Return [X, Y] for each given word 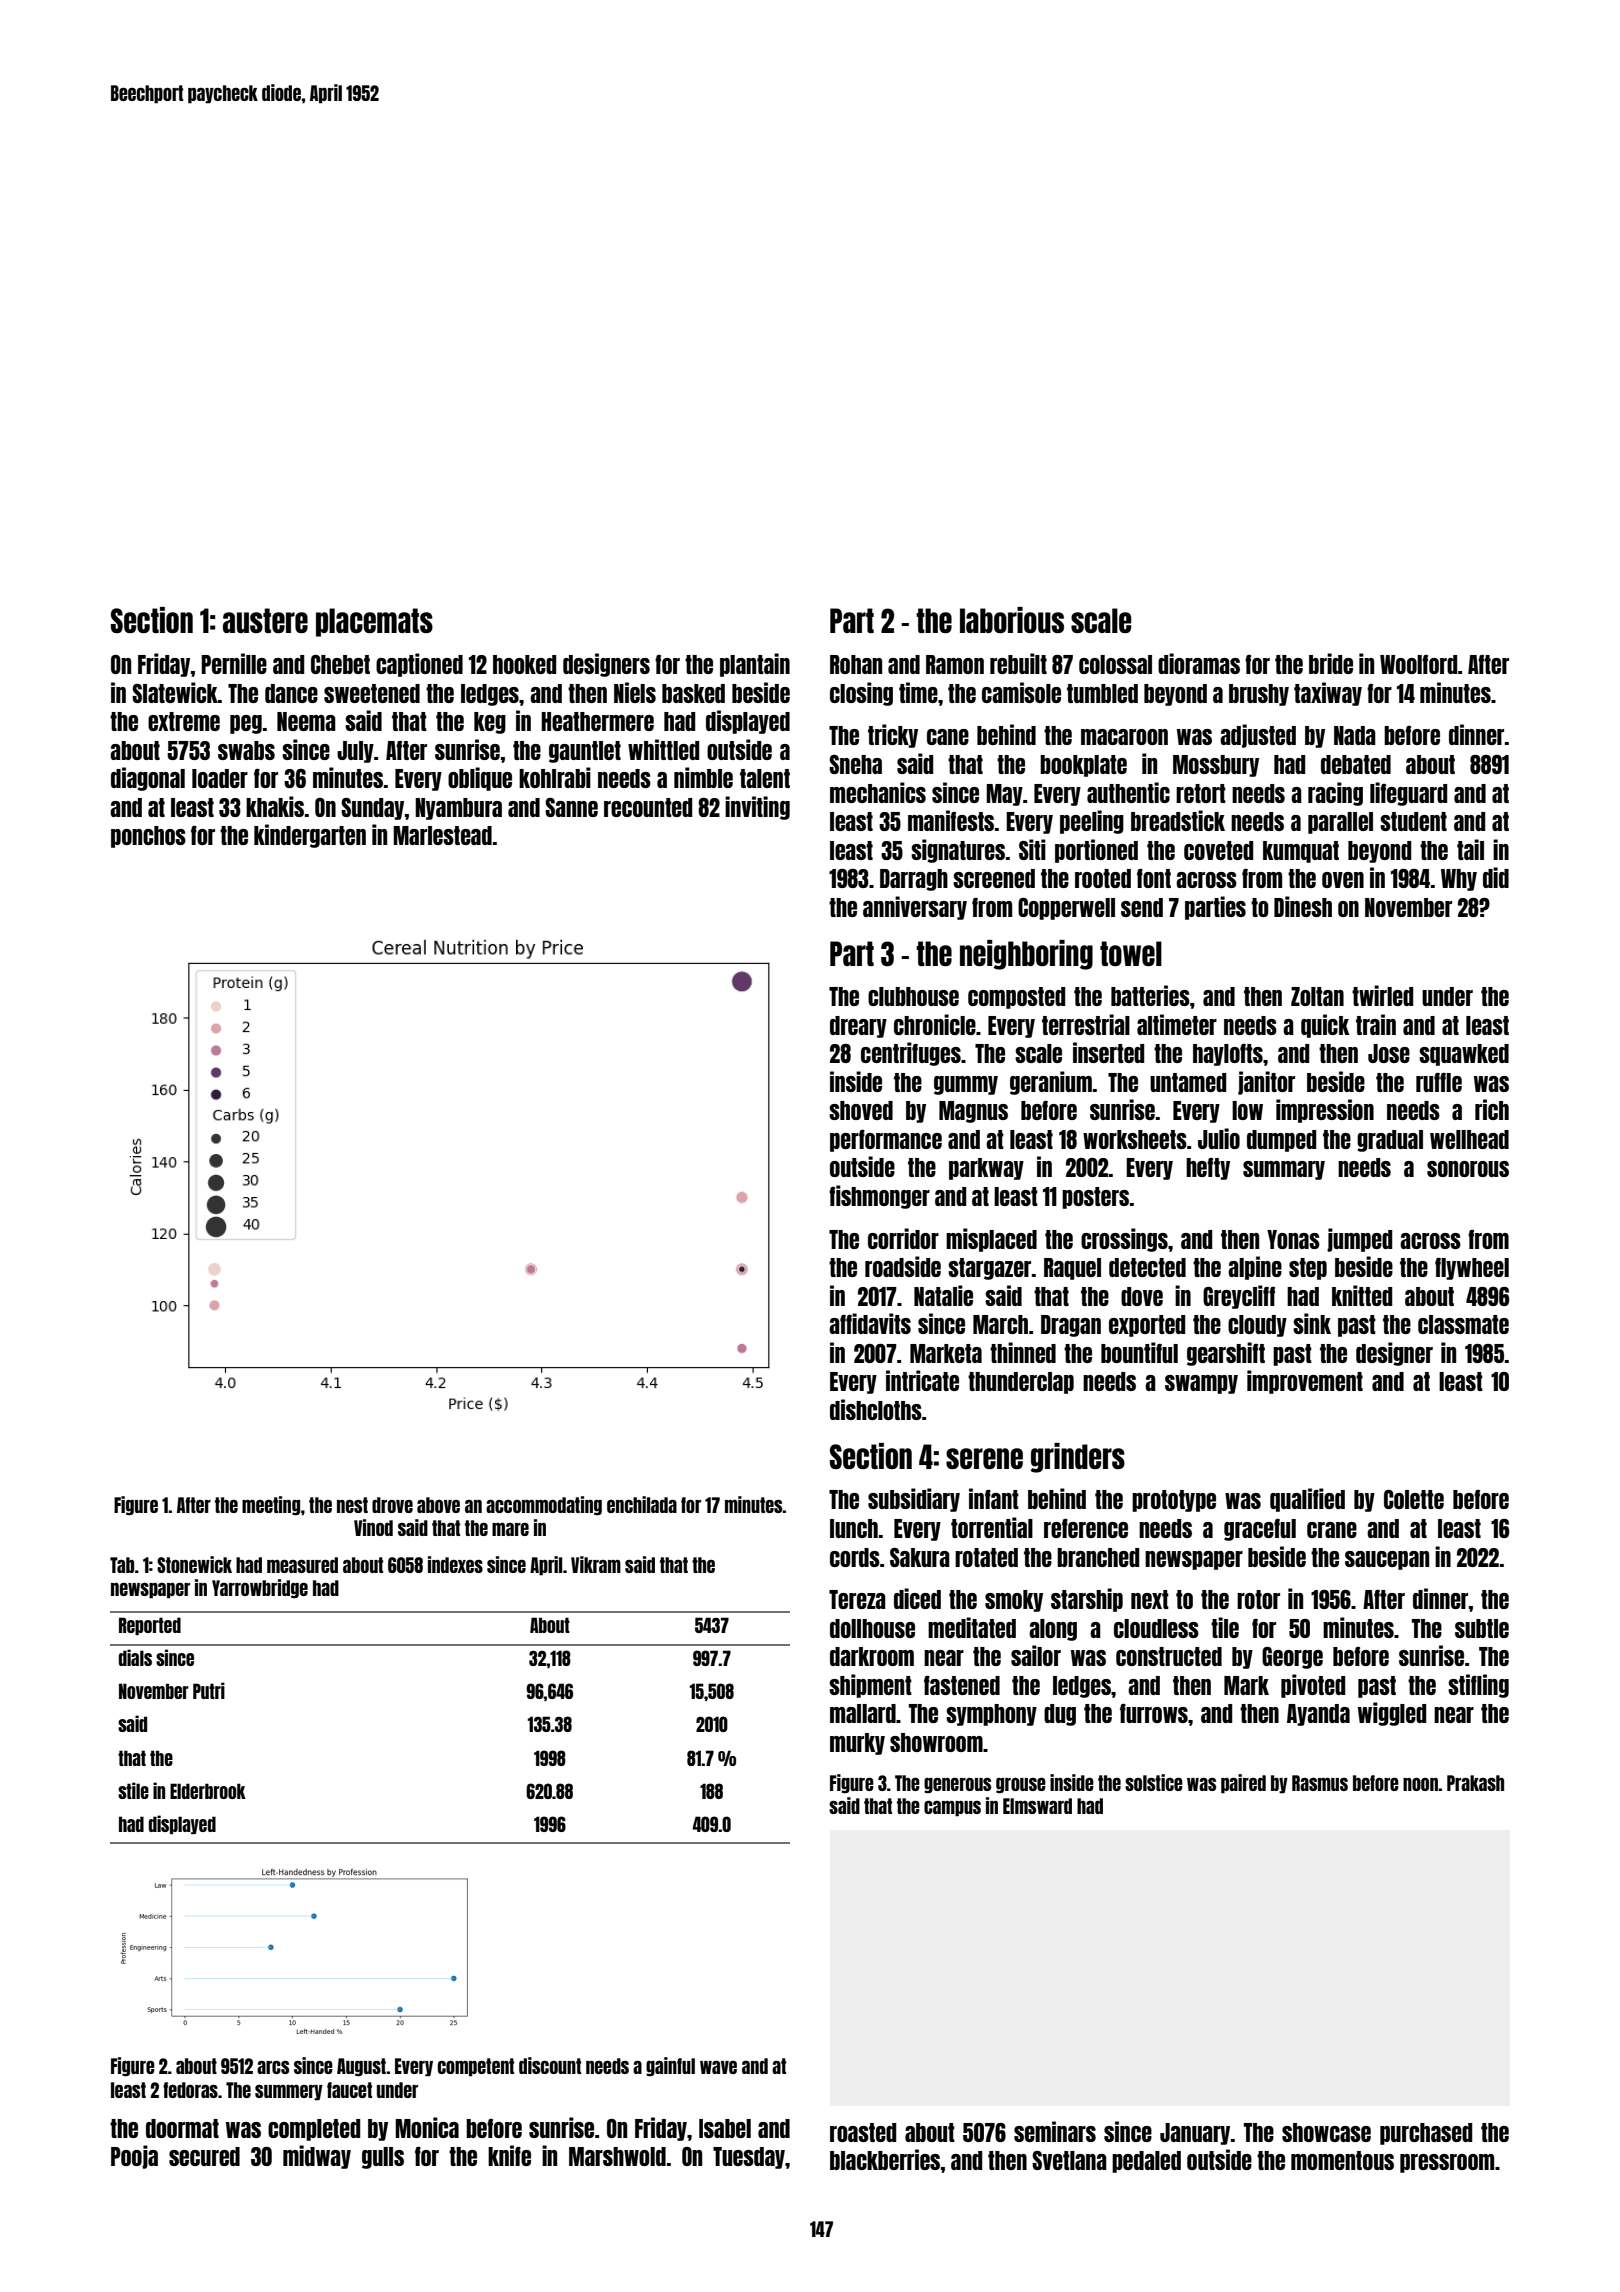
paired [1243, 1784]
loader [220, 778]
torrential [992, 1527]
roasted [863, 2132]
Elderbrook [208, 1791]
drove [392, 1505]
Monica [427, 2127]
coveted [1218, 850]
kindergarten [310, 836]
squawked [1464, 1055]
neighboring [1026, 955]
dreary [858, 1027]
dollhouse [872, 1628]
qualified [1307, 1500]
